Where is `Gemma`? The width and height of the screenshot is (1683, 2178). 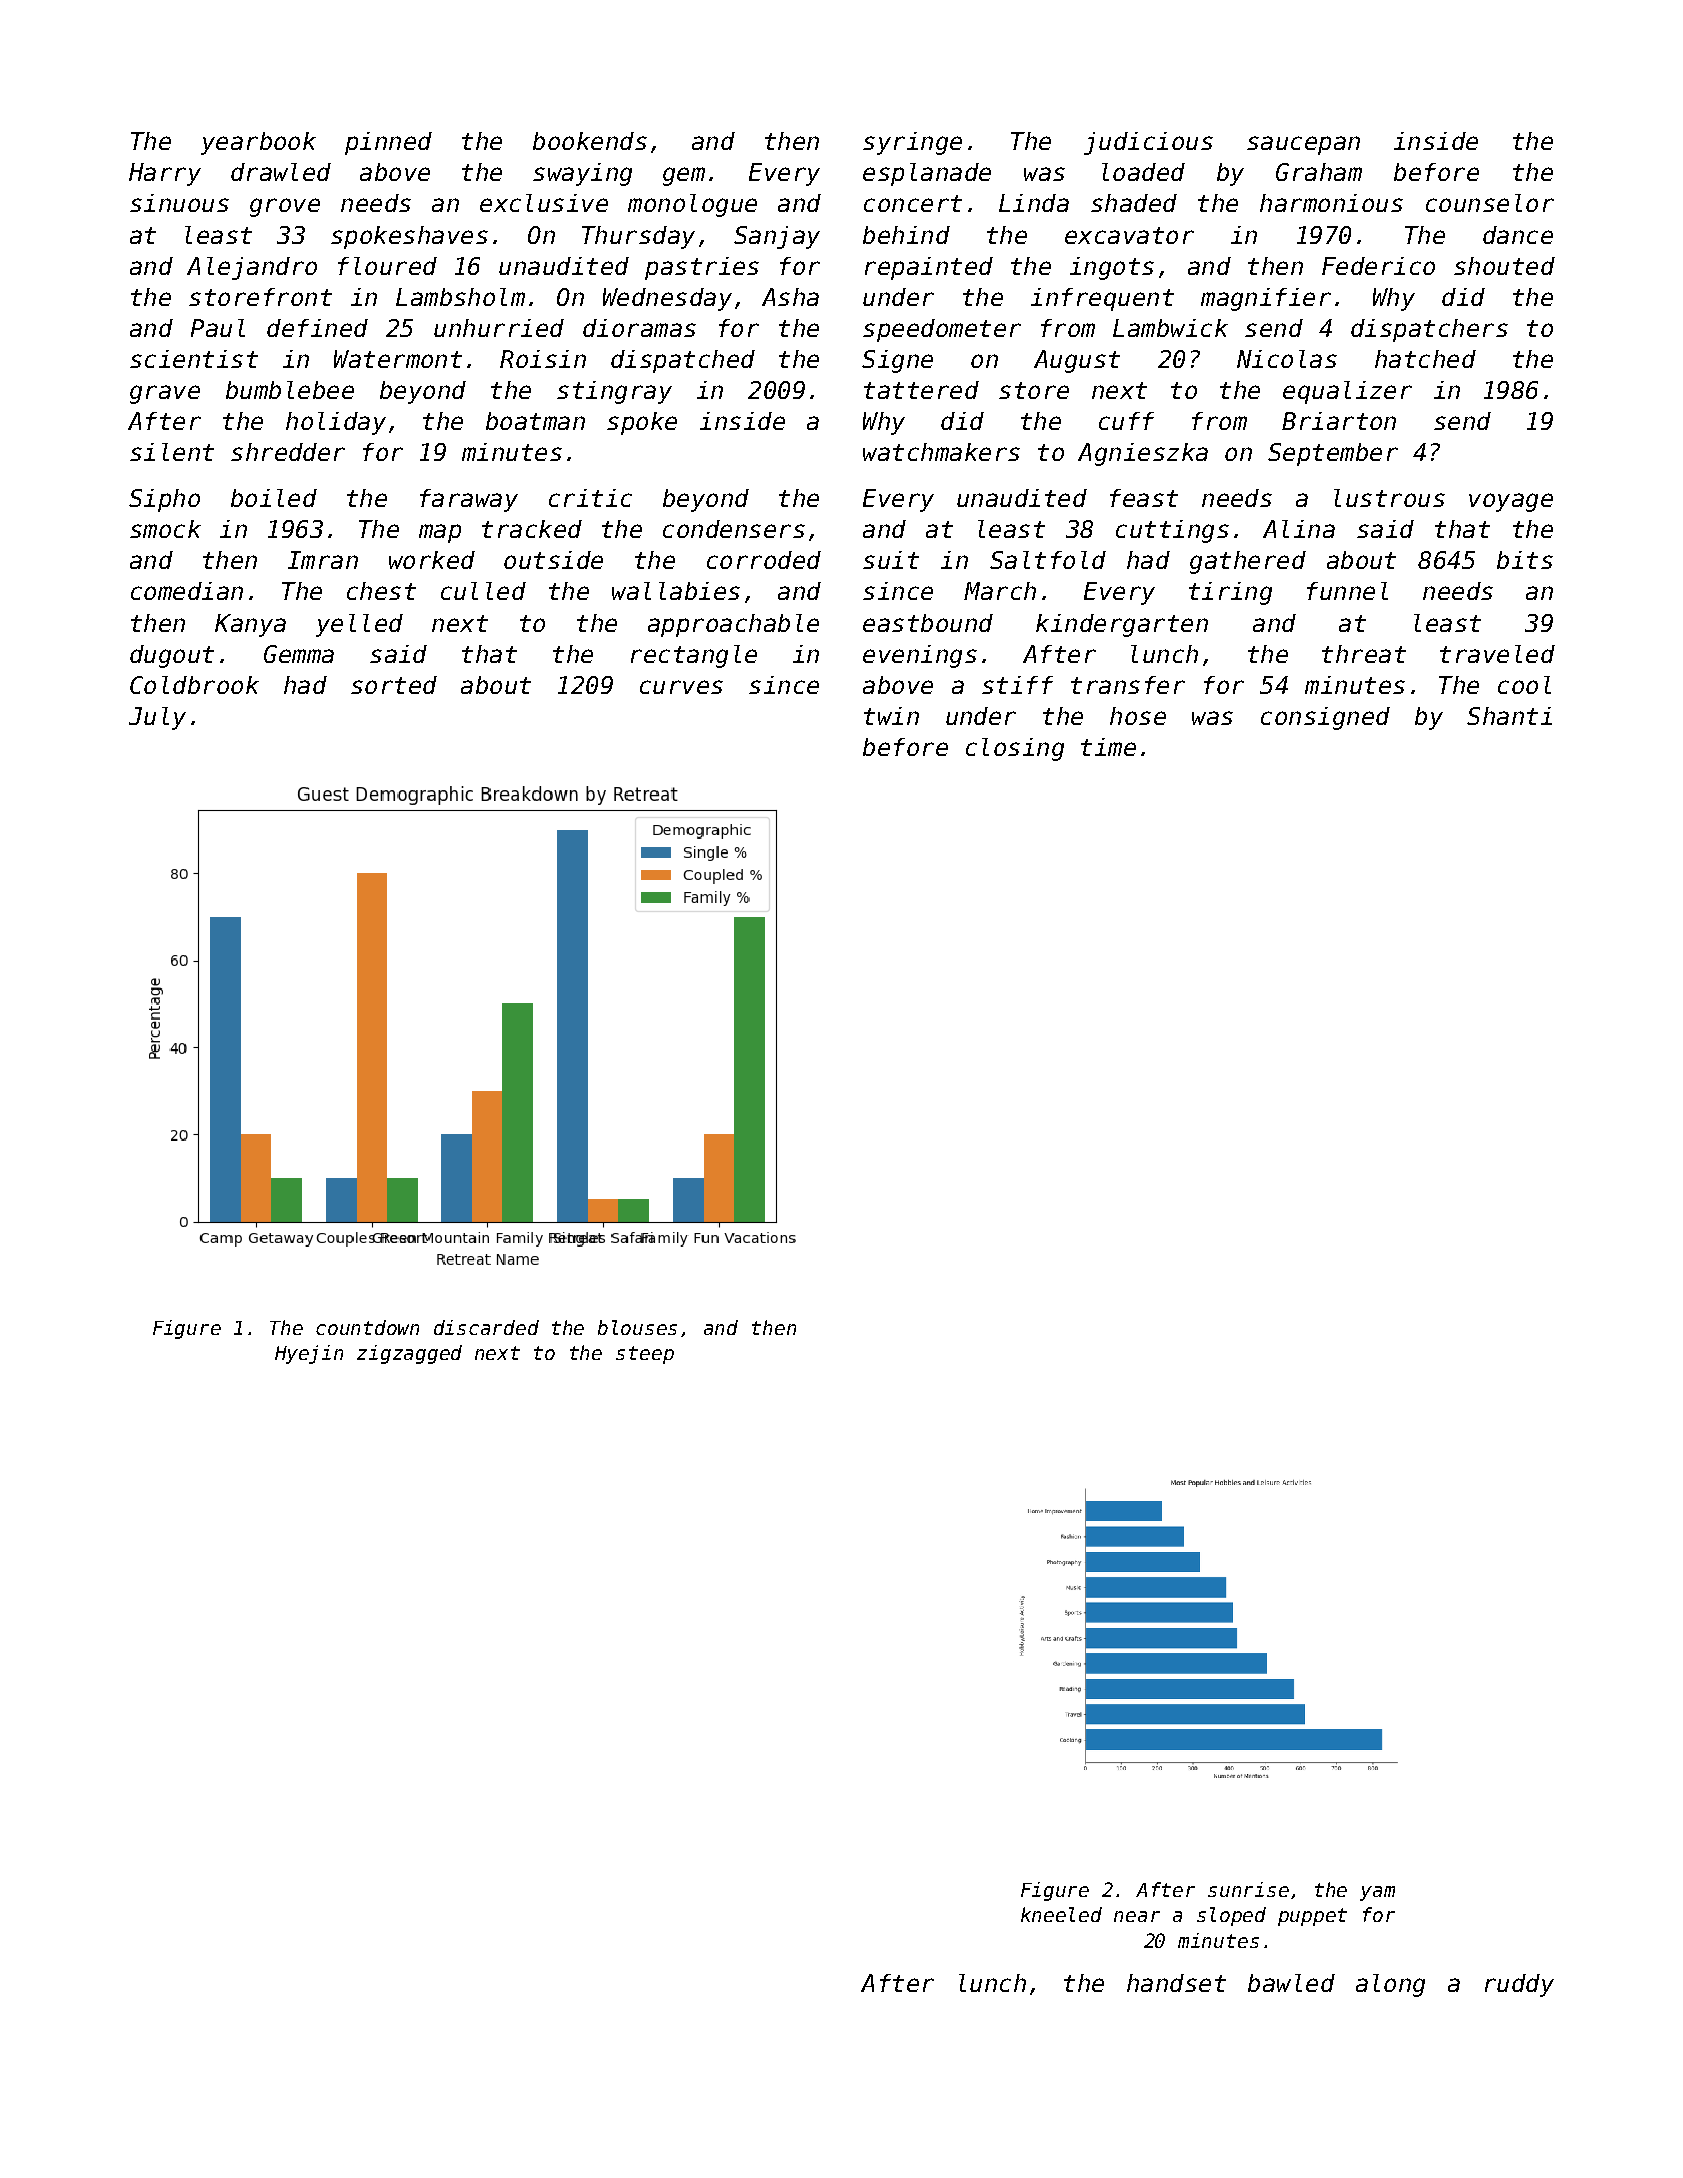 Gemma is located at coordinates (299, 654).
